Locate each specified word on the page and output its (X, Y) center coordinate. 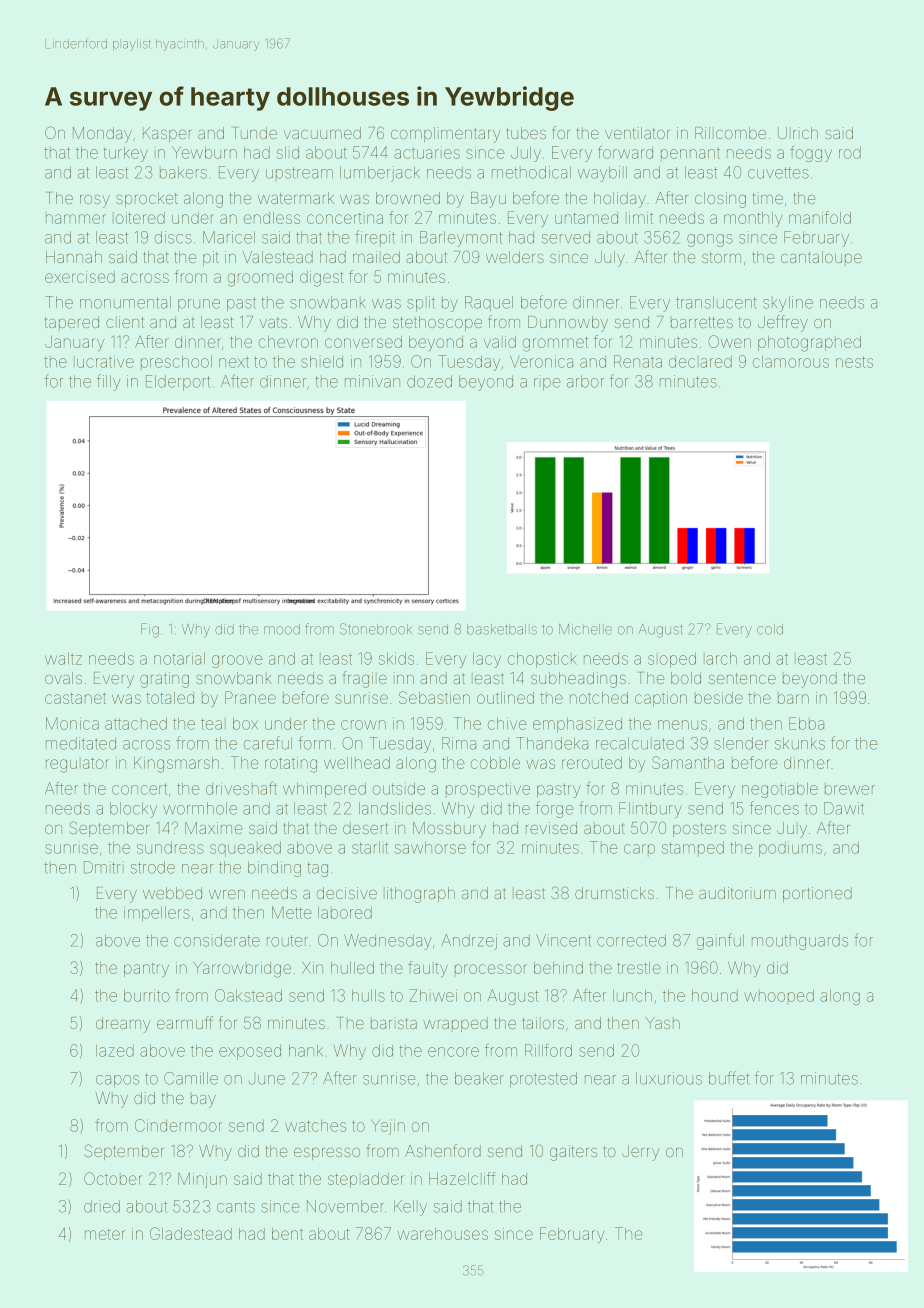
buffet (729, 1078)
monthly (753, 219)
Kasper (167, 134)
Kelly (410, 1208)
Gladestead (191, 1233)
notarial (179, 658)
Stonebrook (376, 629)
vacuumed (322, 133)
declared (700, 362)
